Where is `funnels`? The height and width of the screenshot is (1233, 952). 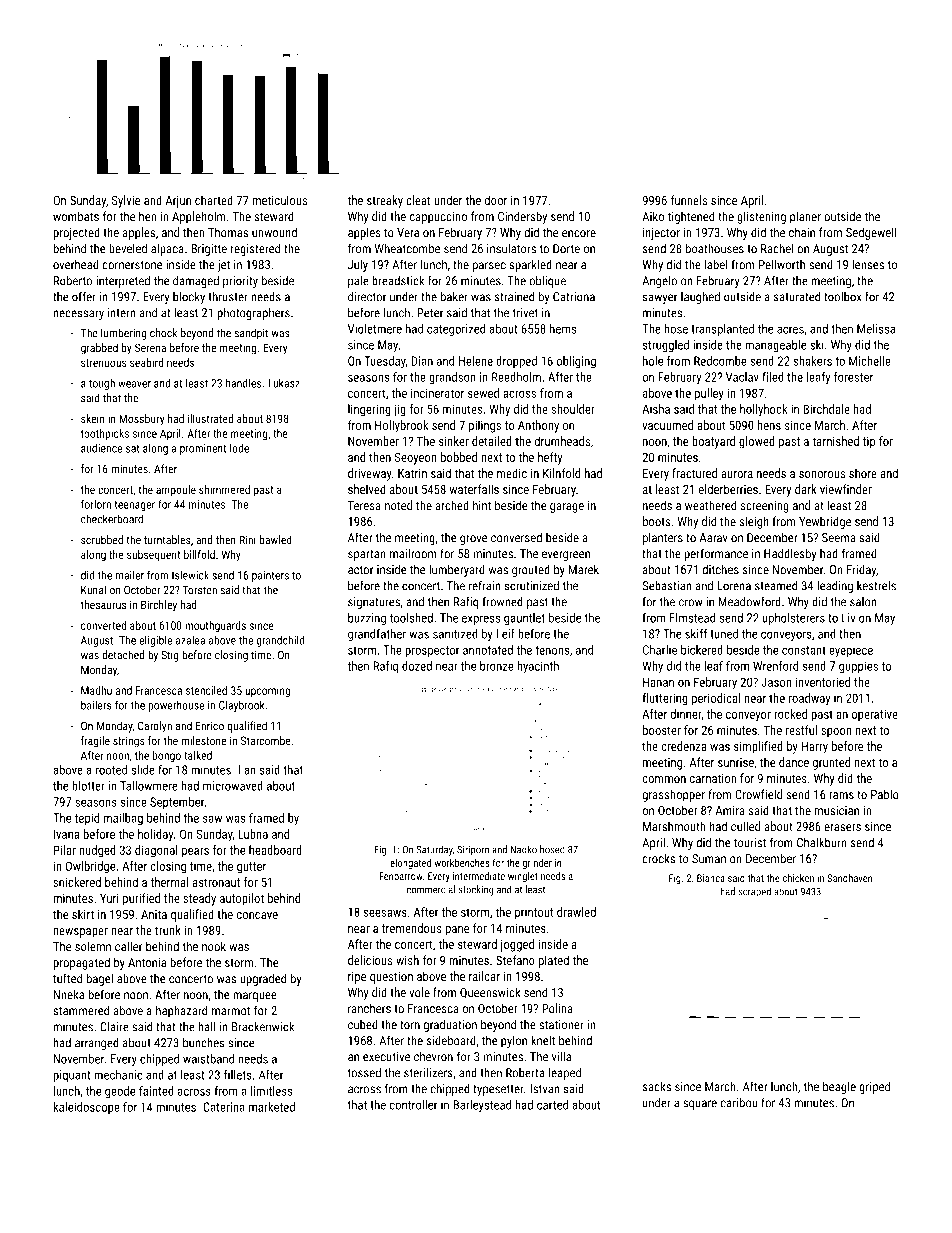 funnels is located at coordinates (689, 200).
